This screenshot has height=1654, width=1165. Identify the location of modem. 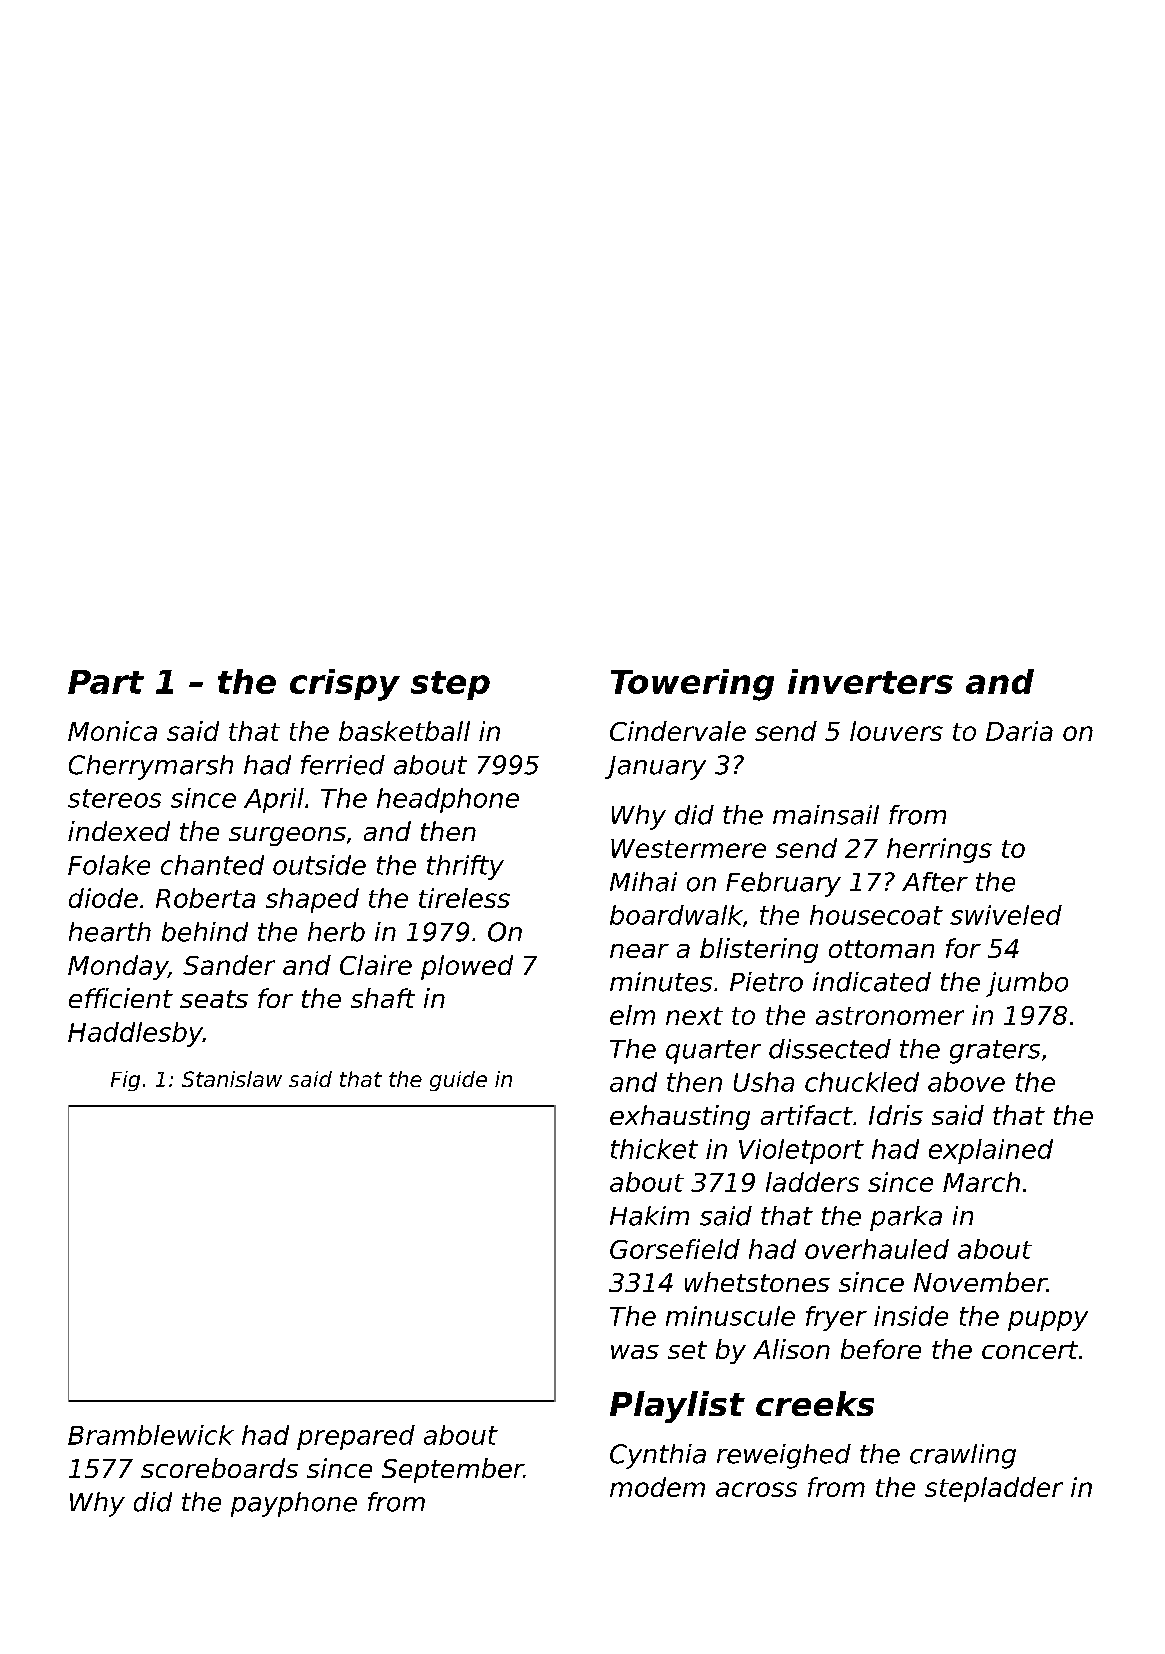
(657, 1487).
